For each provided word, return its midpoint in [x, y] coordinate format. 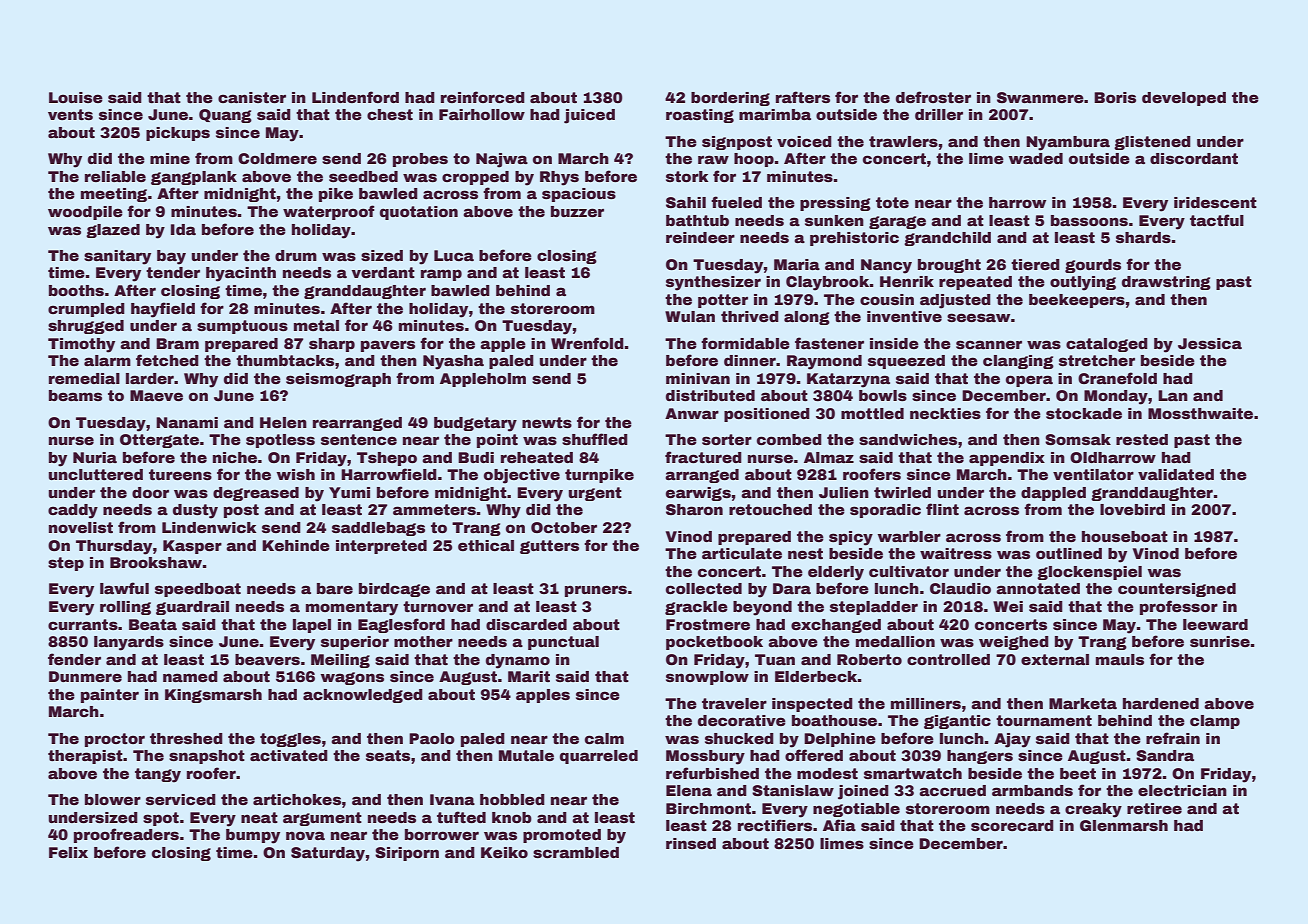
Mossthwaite [1200, 413]
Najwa [502, 160]
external [1055, 659]
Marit [529, 676]
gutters [549, 547]
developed [1184, 99]
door [150, 492]
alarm [107, 360]
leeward [1215, 624]
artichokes [297, 799]
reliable [115, 176]
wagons [352, 678]
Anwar [692, 413]
